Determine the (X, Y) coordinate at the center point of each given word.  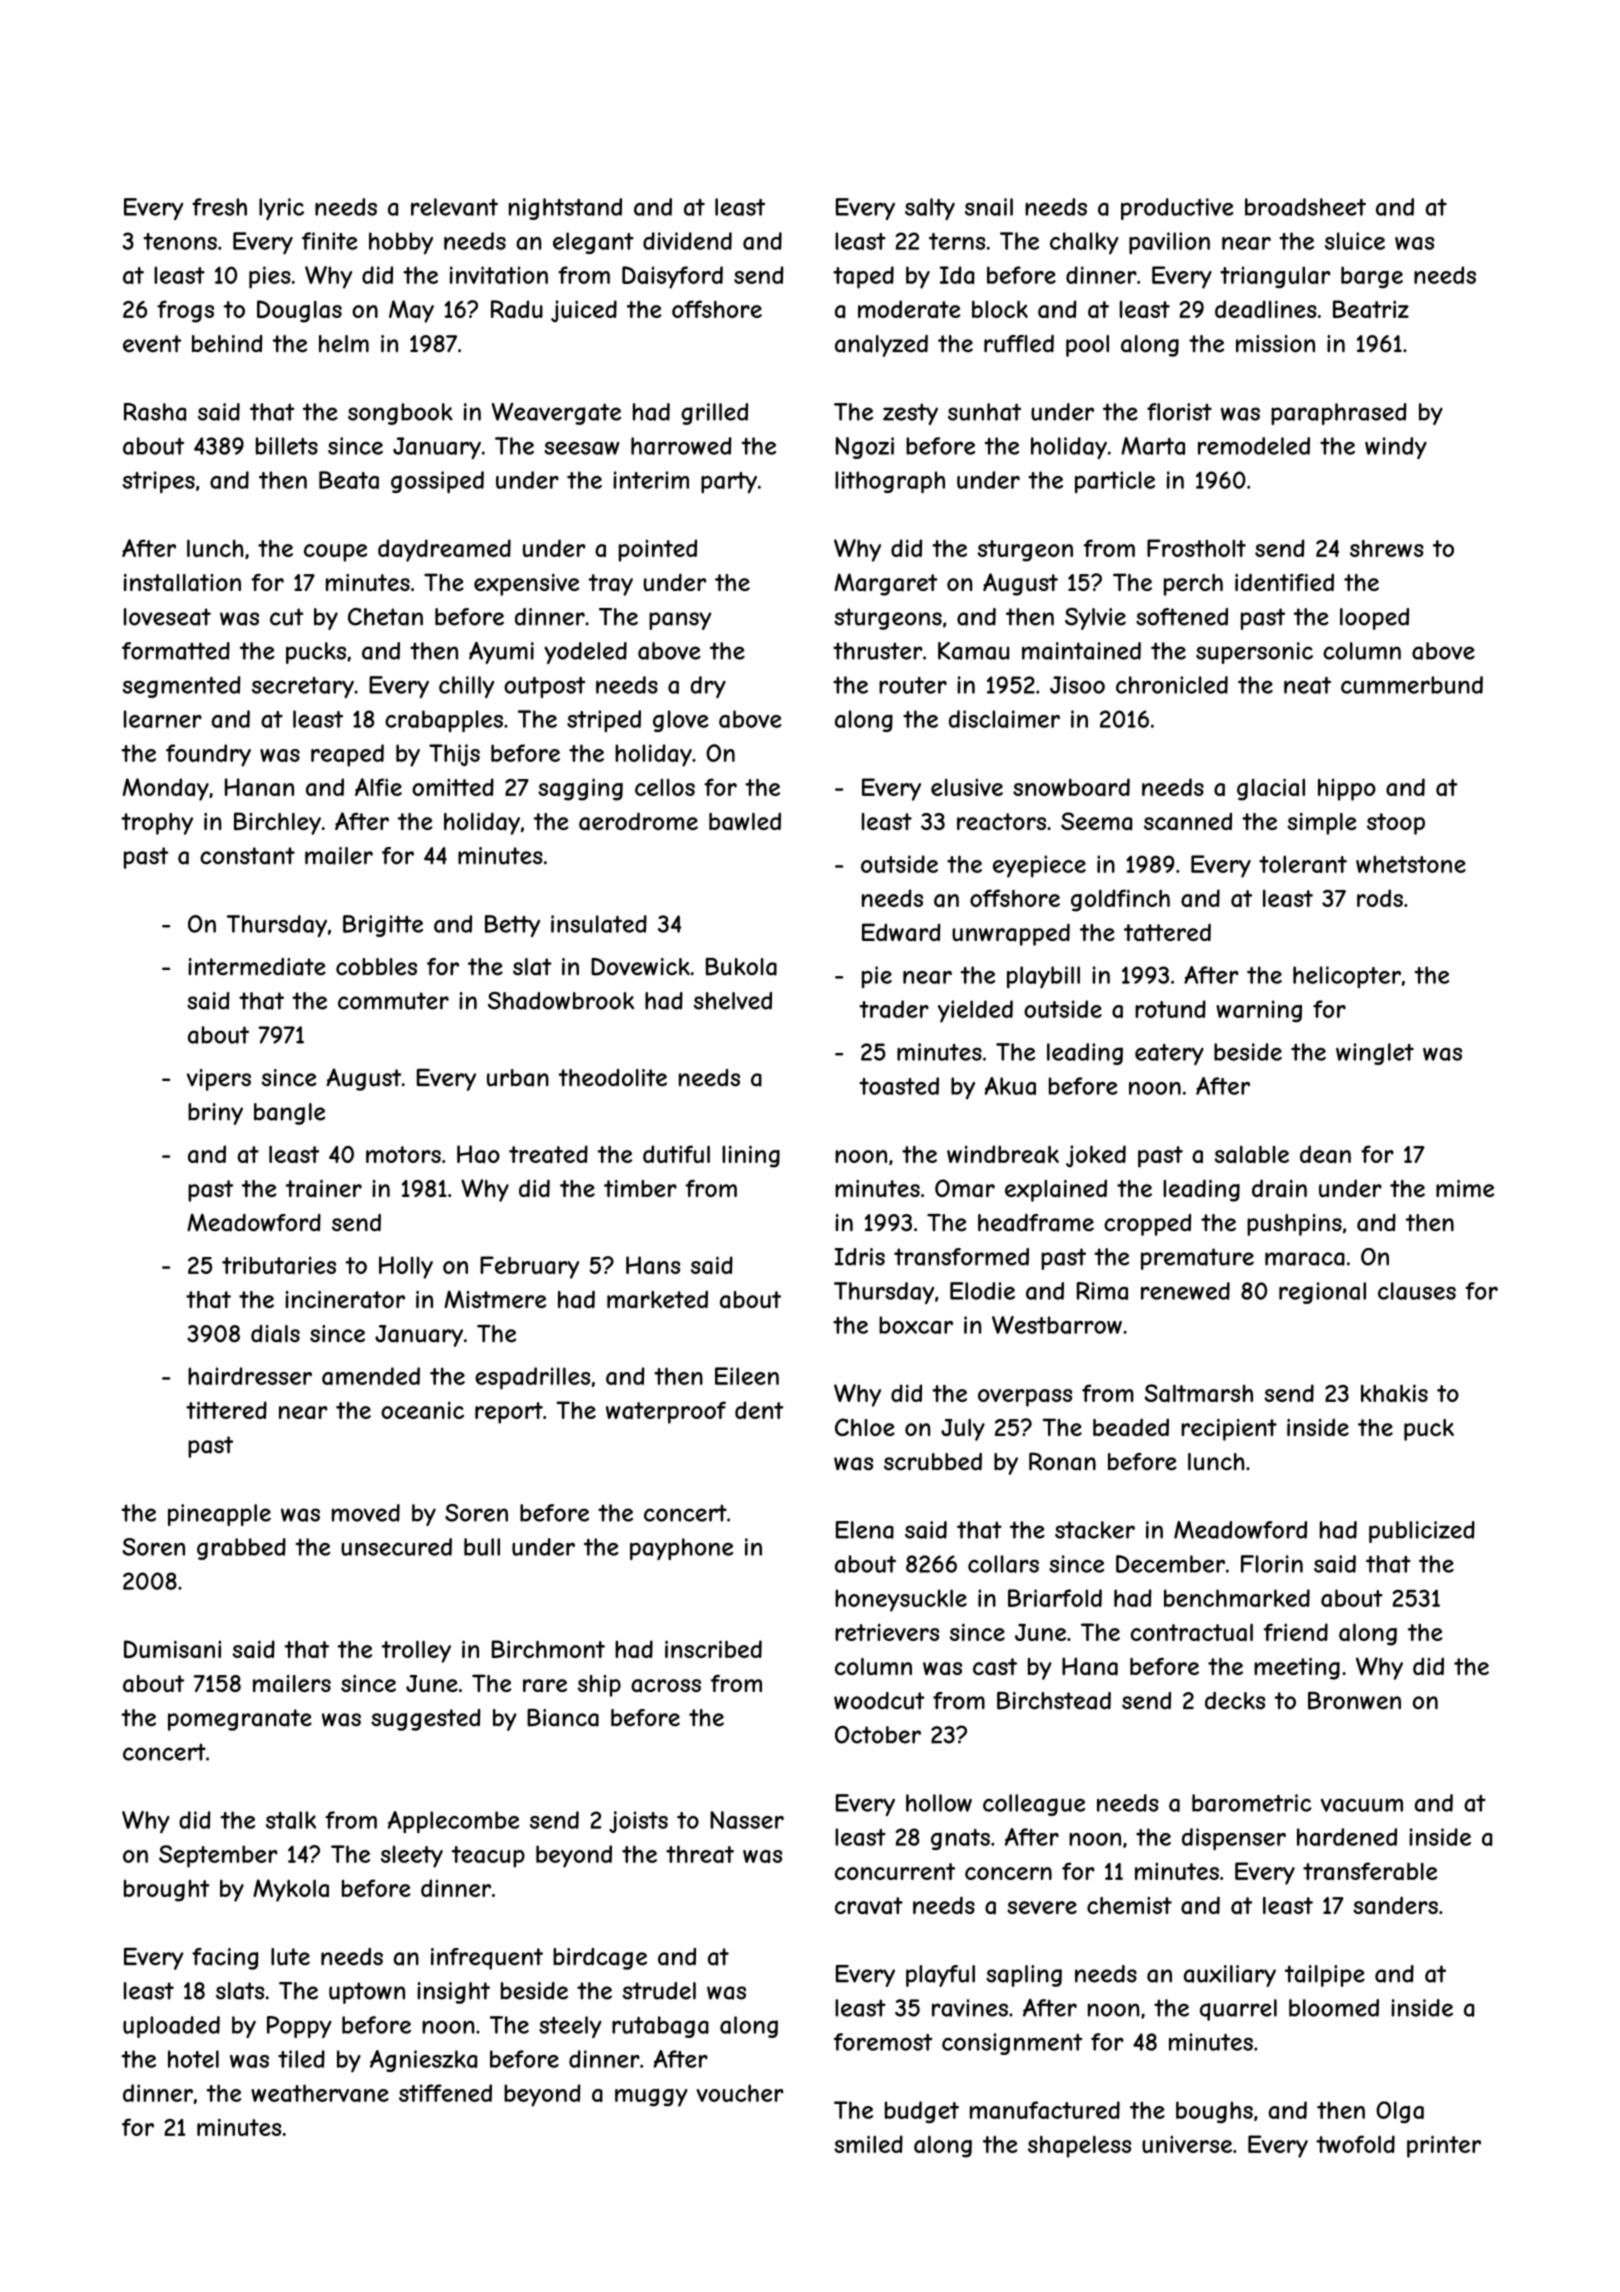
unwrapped (1011, 934)
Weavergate (556, 414)
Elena (865, 1530)
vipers (219, 1080)
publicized (1422, 1532)
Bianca (563, 1718)
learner (163, 719)
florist (1179, 412)
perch (1193, 585)
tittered (226, 1410)
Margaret (886, 584)
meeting (1297, 1669)
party (729, 483)
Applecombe (453, 1822)
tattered (1167, 932)
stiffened (445, 2093)
